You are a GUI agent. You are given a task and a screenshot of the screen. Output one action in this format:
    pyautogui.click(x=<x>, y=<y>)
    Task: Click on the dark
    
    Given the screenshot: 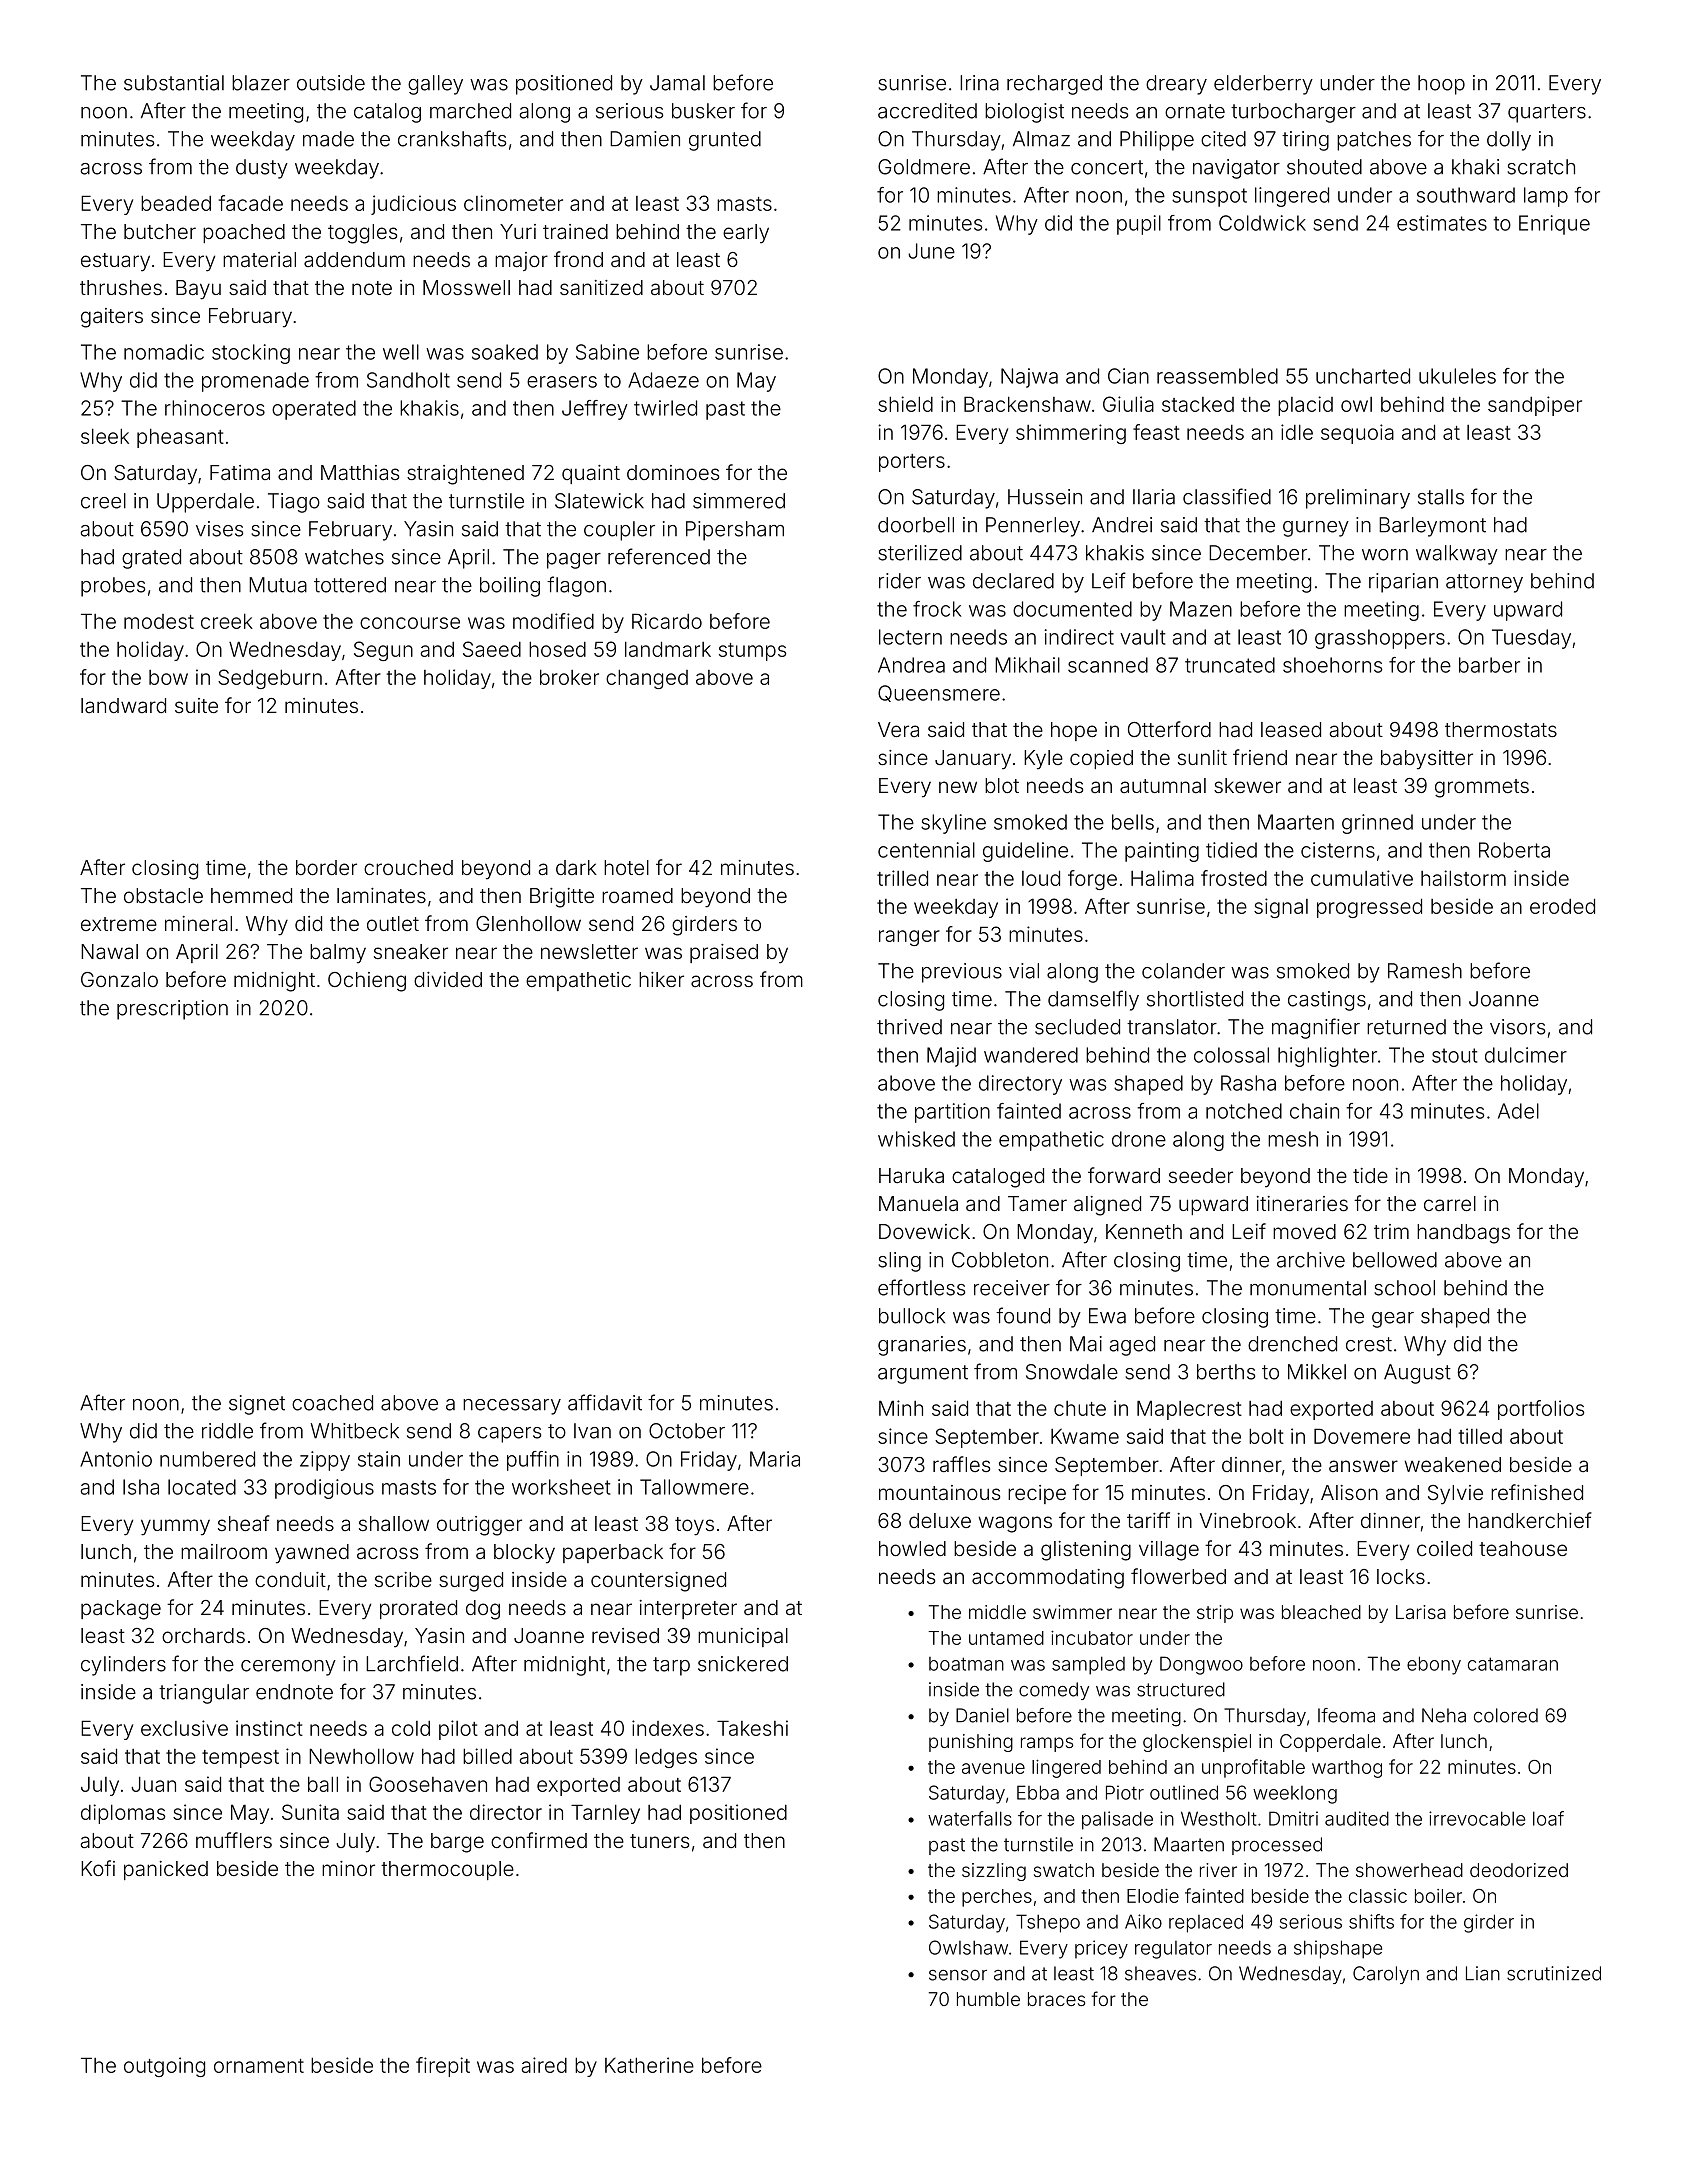 What is the action you would take?
    pyautogui.click(x=576, y=867)
